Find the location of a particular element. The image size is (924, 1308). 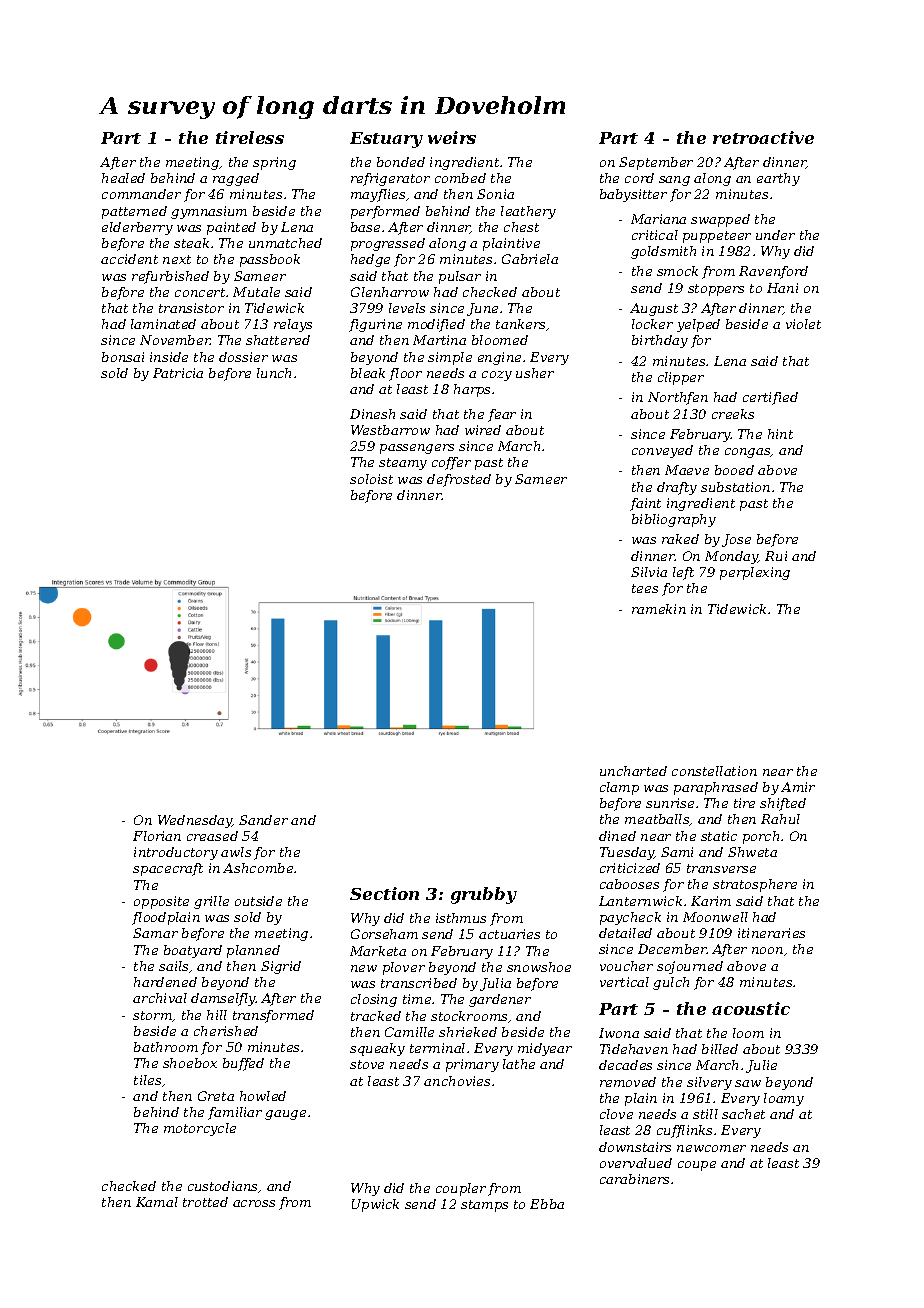

constellation is located at coordinates (714, 771).
